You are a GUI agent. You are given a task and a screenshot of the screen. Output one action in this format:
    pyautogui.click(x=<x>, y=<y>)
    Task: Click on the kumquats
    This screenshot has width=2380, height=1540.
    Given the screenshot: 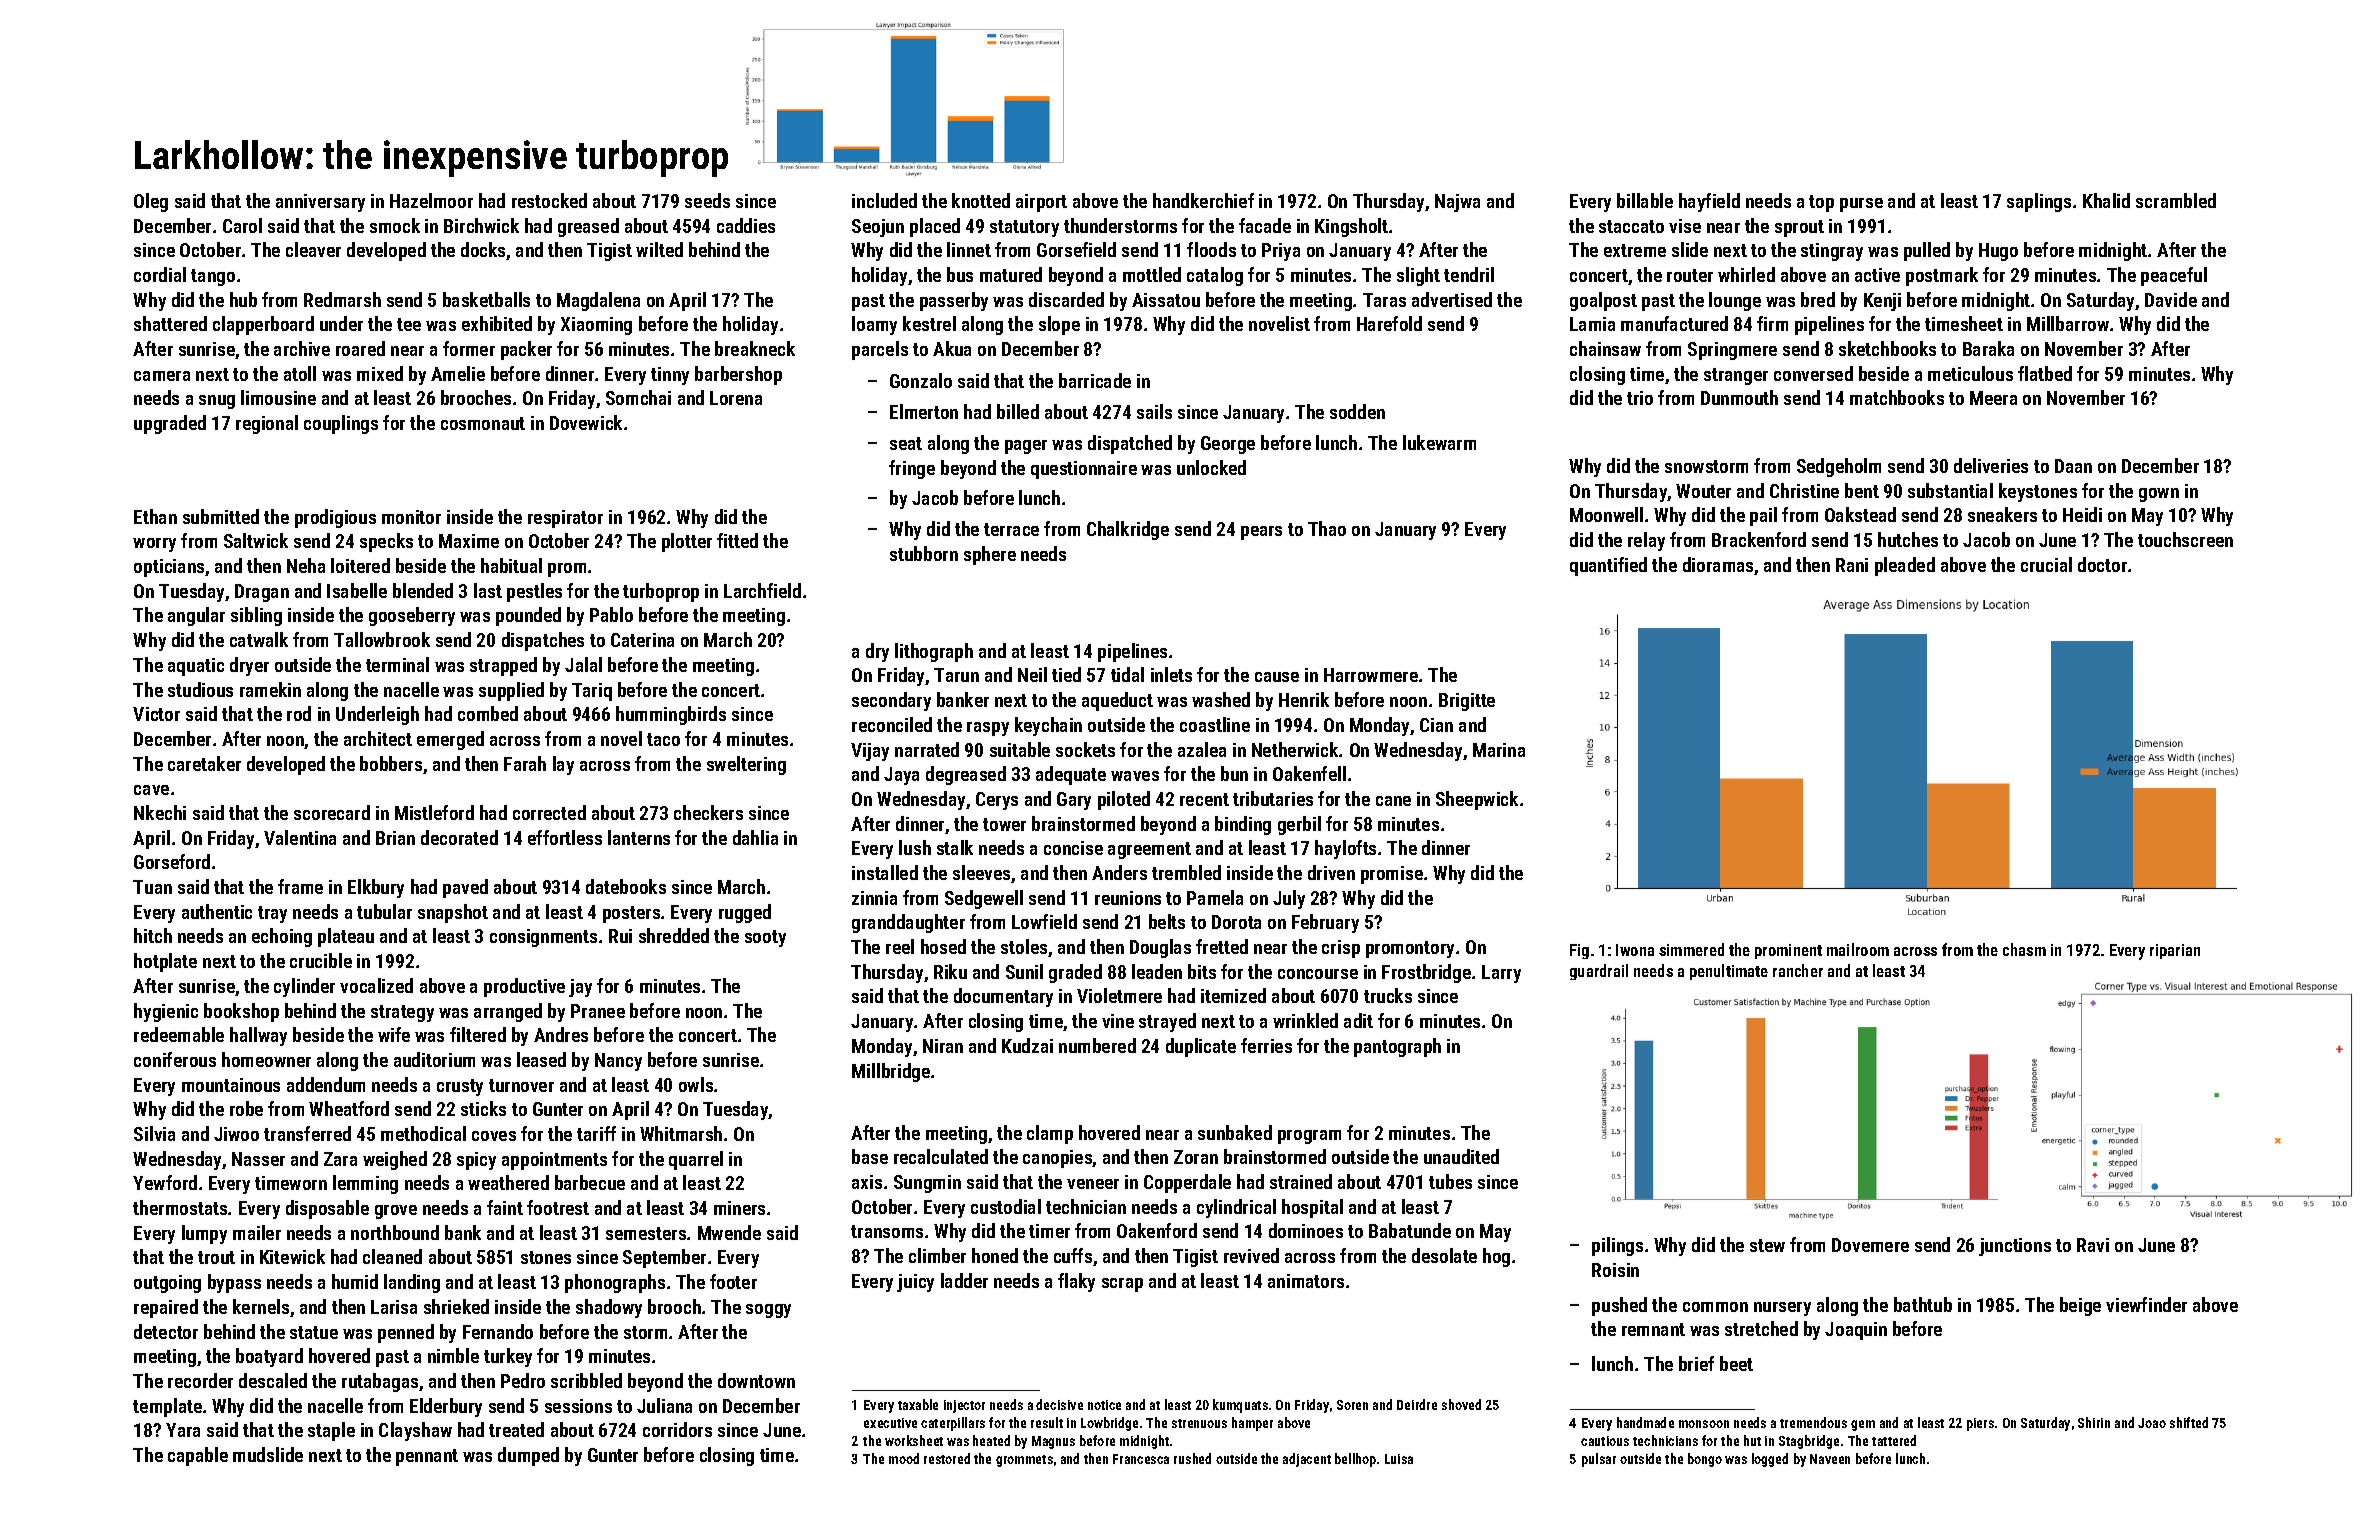 What is the action you would take?
    pyautogui.click(x=1240, y=1406)
